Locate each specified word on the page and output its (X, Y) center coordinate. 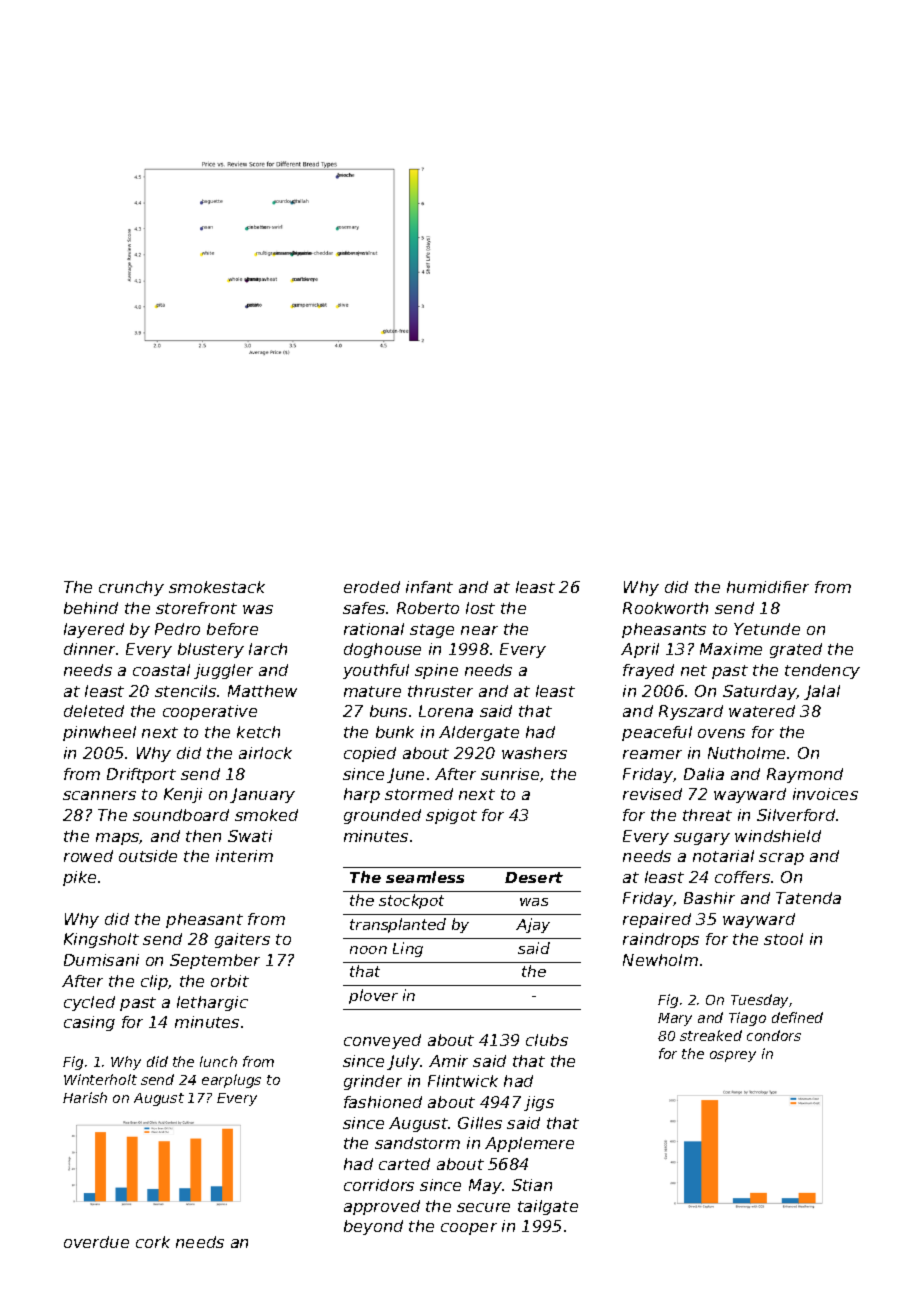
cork (153, 1242)
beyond (373, 1227)
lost (480, 608)
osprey (733, 1056)
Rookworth (665, 608)
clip (154, 982)
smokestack (217, 587)
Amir (448, 1061)
